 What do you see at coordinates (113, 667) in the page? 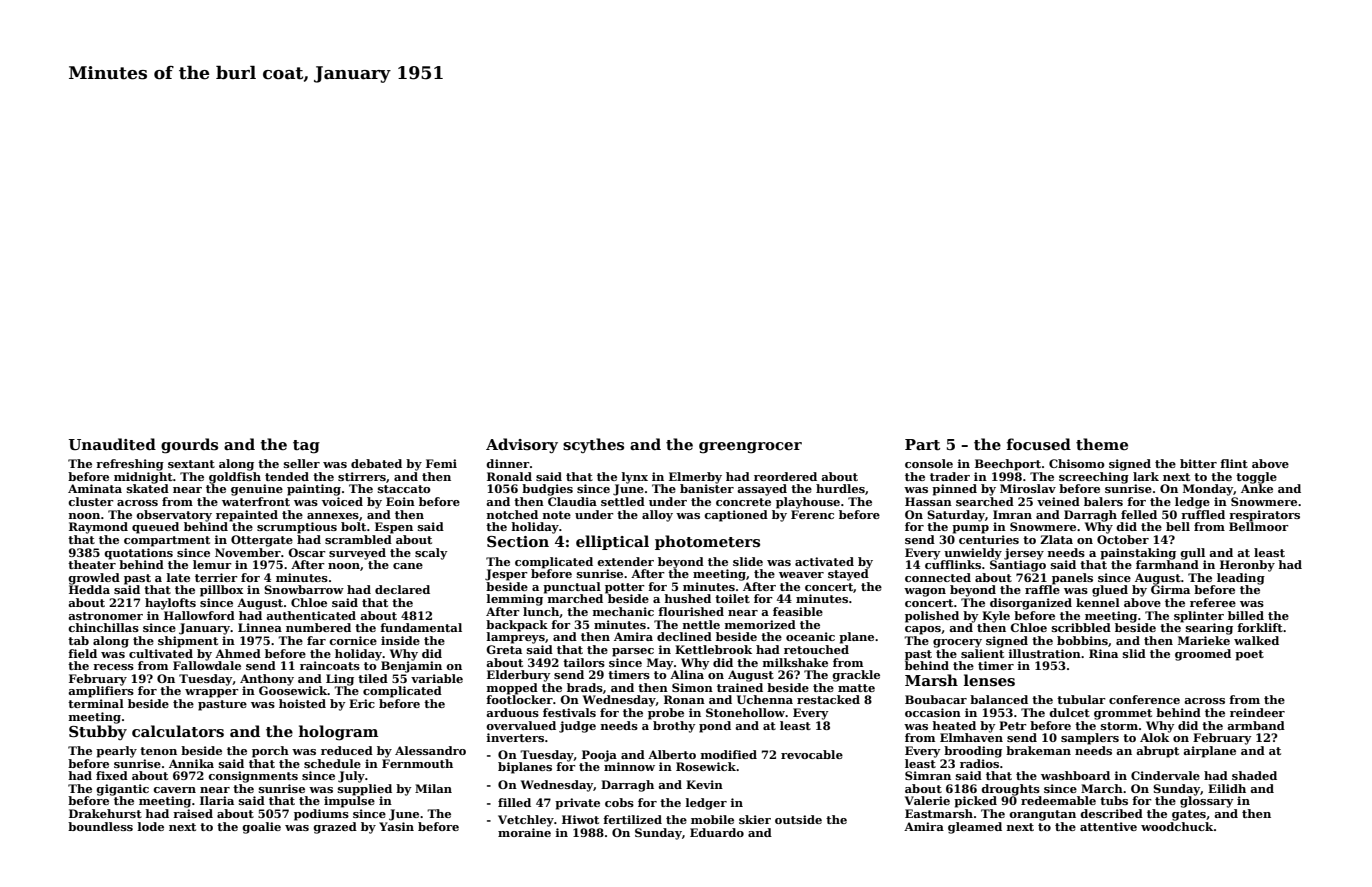
I see `recess` at bounding box center [113, 667].
